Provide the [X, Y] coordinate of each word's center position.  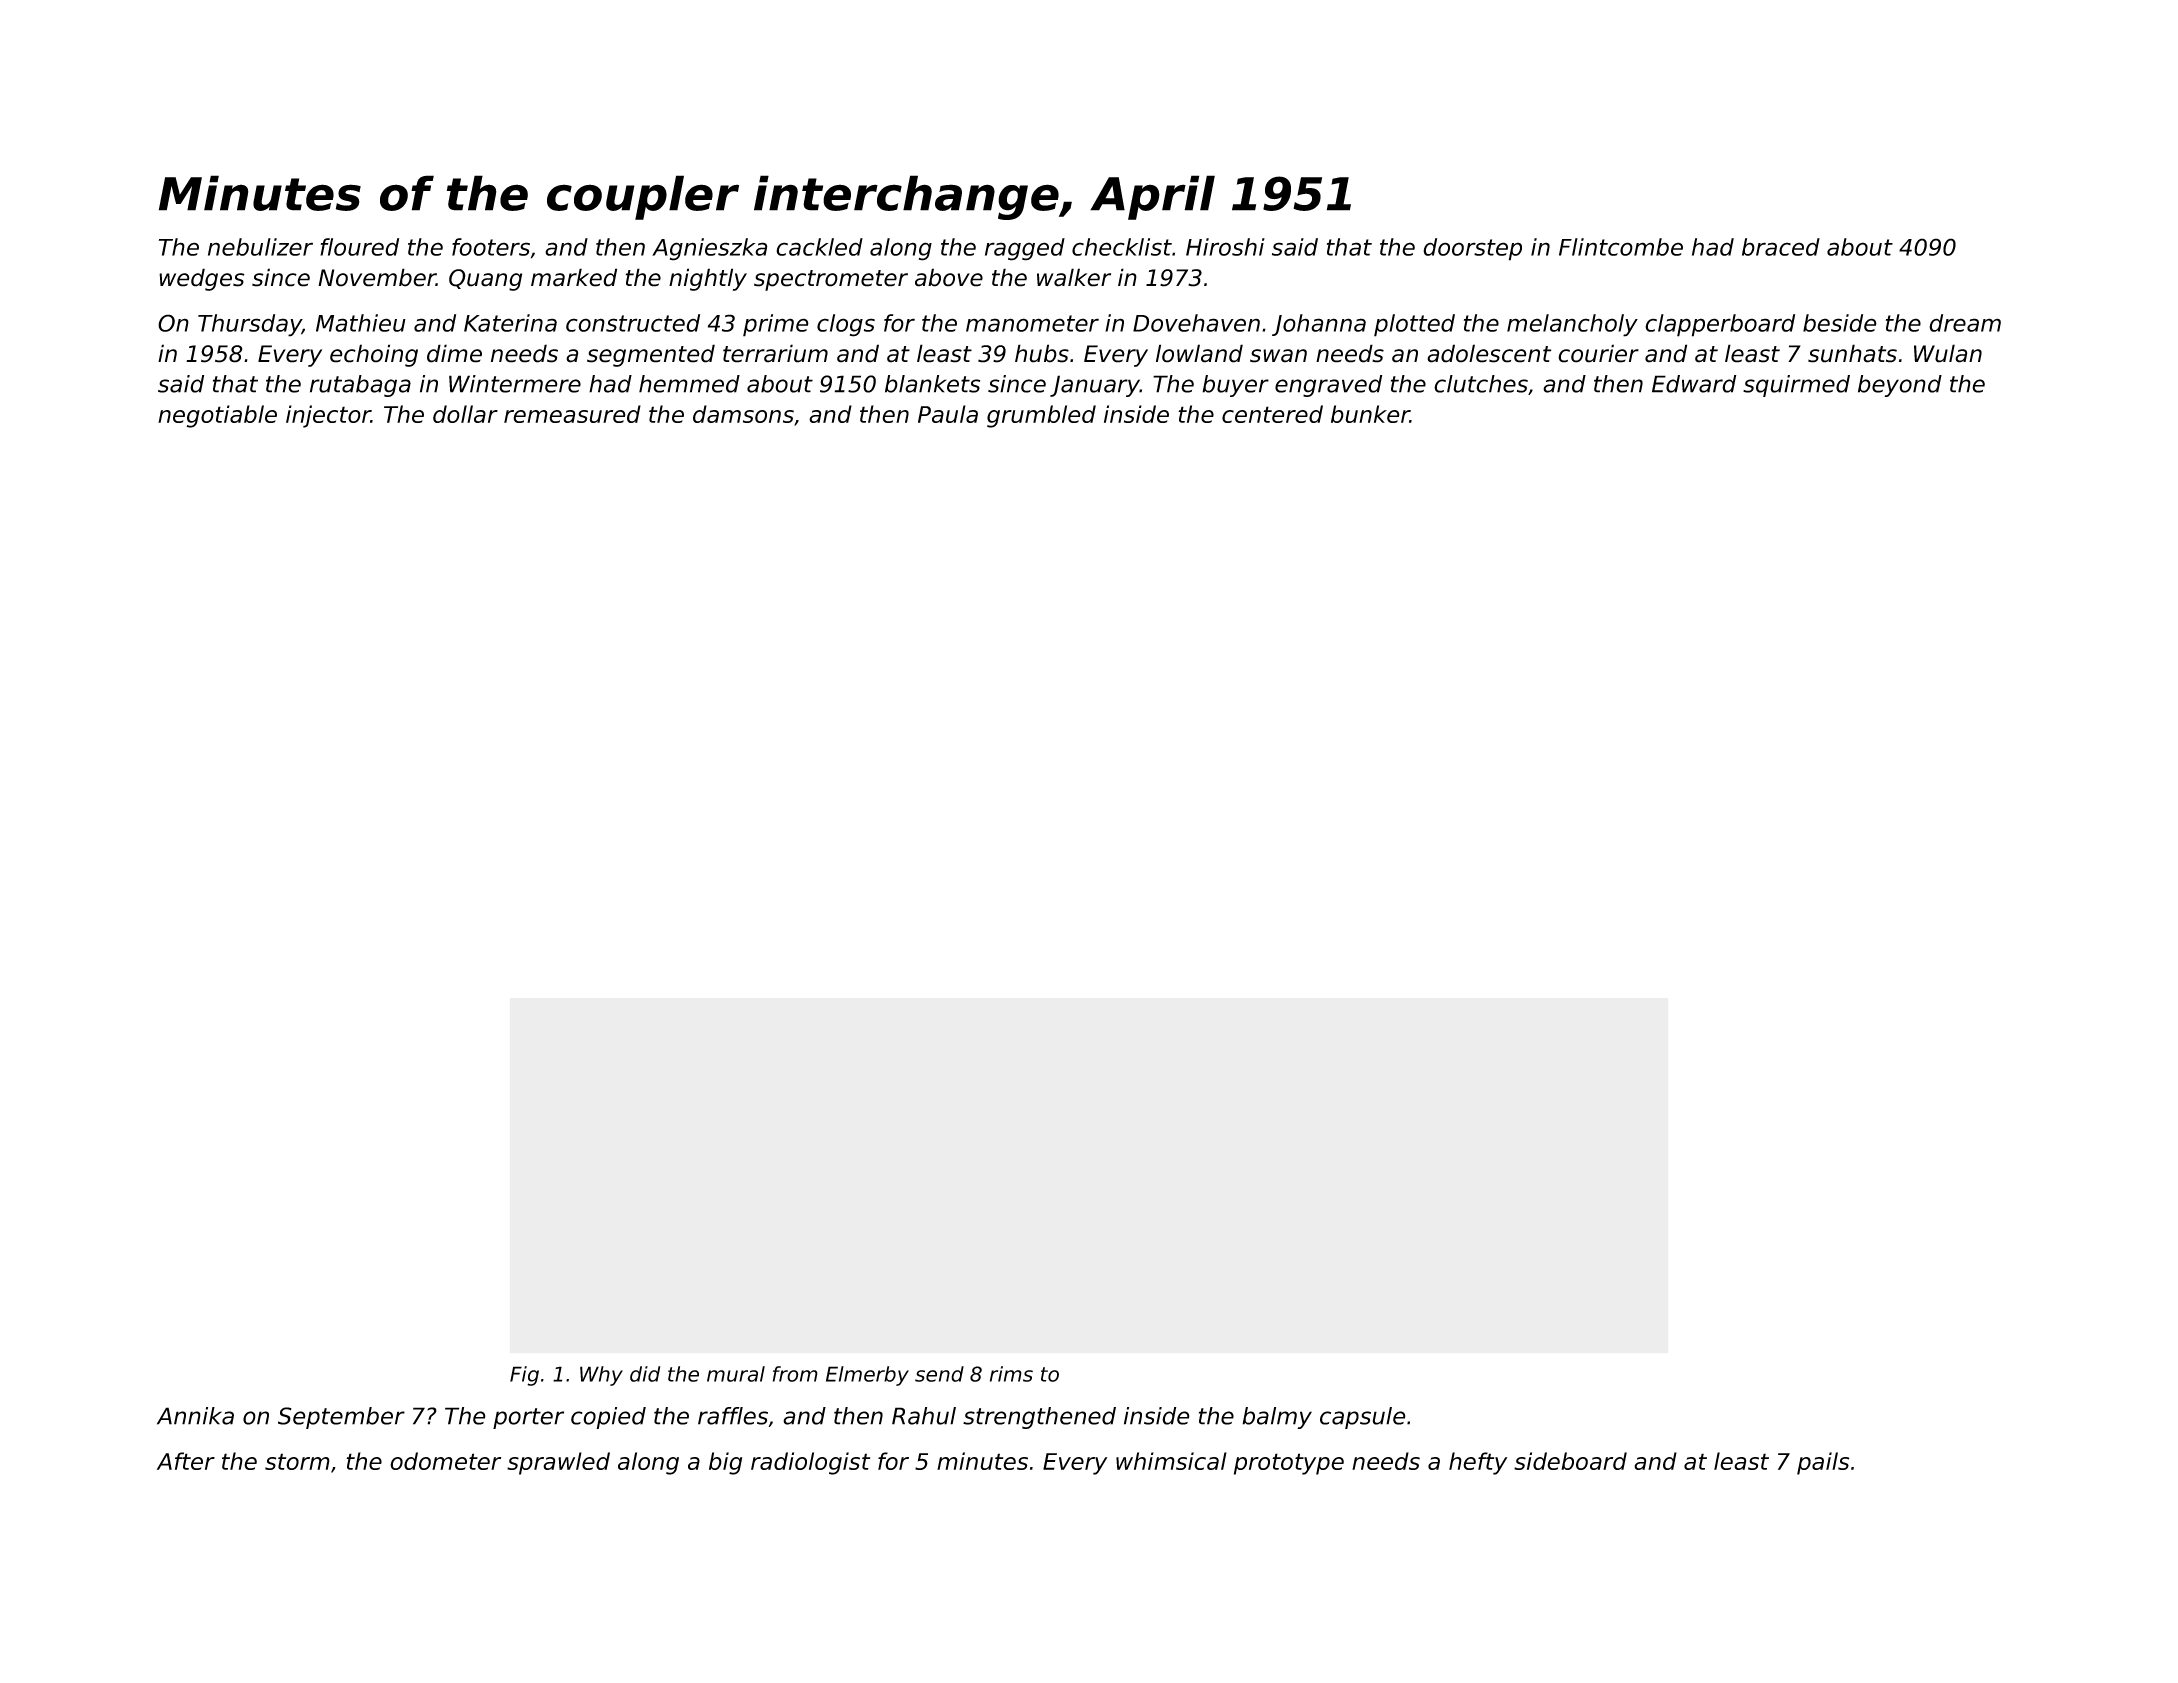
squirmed [1796, 386]
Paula [948, 414]
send [939, 1374]
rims [1011, 1374]
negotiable [217, 416]
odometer [445, 1461]
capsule [1363, 1418]
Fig [524, 1376]
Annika [195, 1416]
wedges [202, 279]
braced [1781, 247]
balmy [1277, 1418]
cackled [819, 247]
